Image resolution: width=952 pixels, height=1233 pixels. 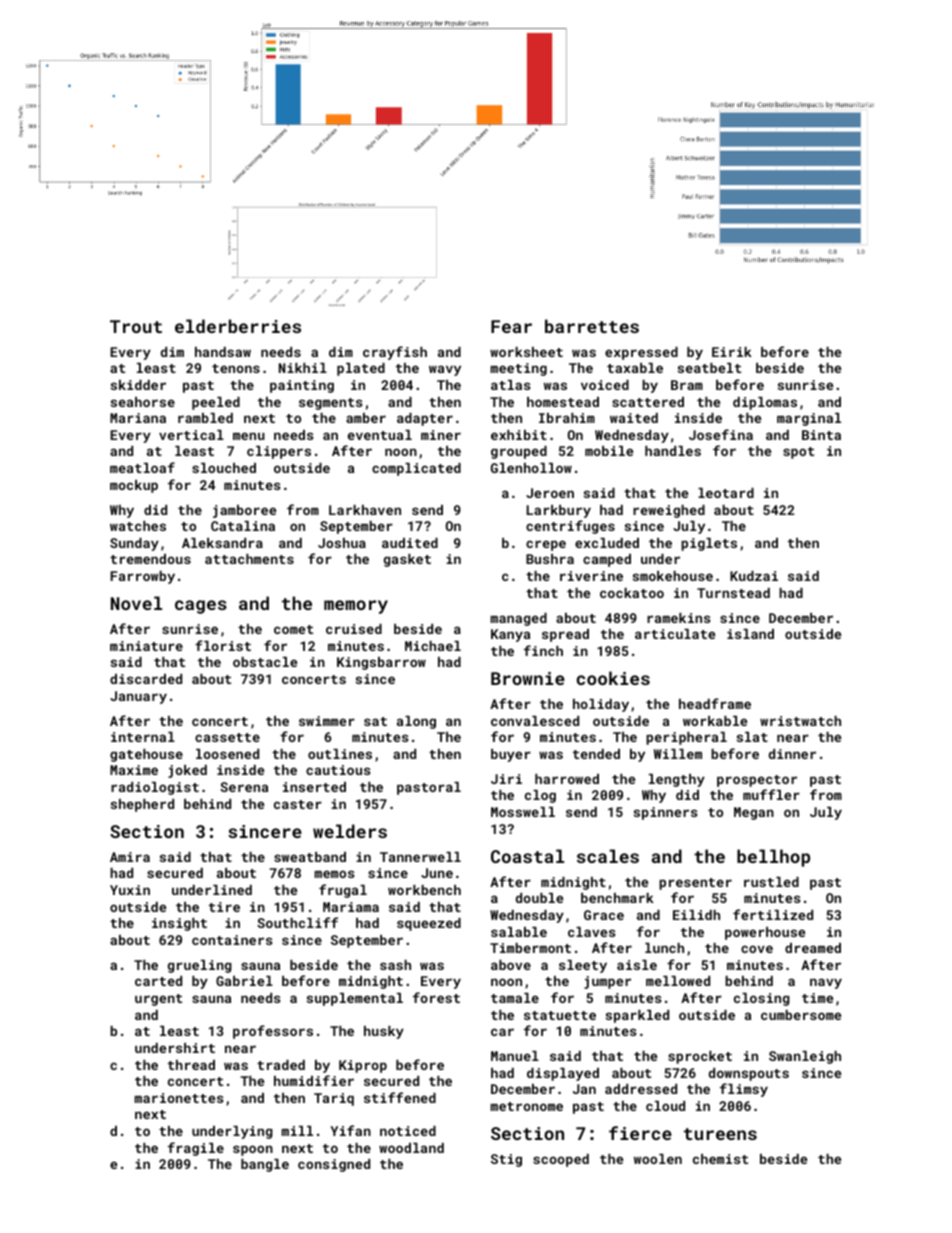 What do you see at coordinates (136, 326) in the image?
I see `Trout` at bounding box center [136, 326].
